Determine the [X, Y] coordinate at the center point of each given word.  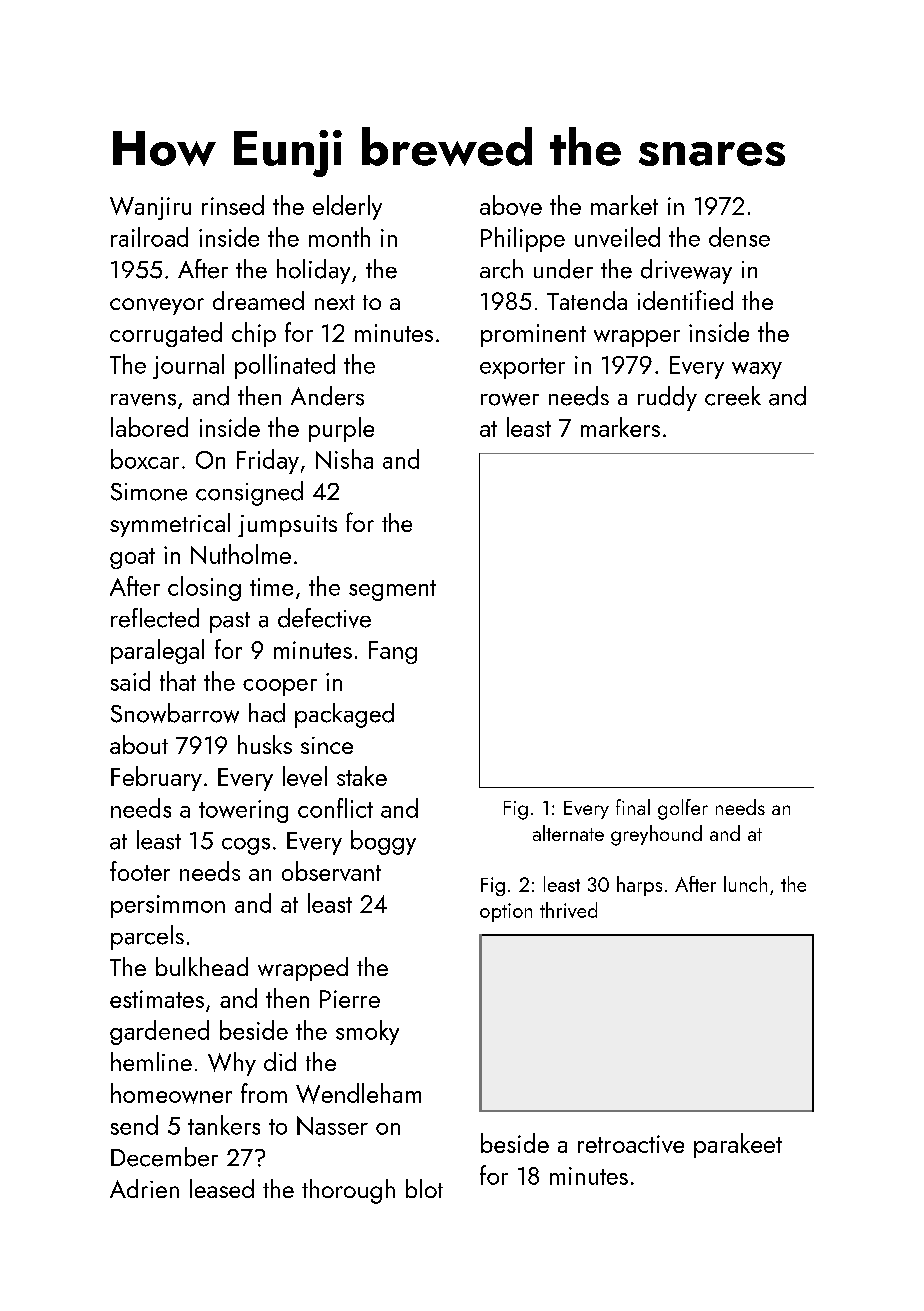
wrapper [637, 338]
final [633, 807]
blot [424, 1188]
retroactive [631, 1144]
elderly [347, 207]
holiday [313, 271]
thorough [348, 1191]
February [156, 778]
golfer [683, 809]
